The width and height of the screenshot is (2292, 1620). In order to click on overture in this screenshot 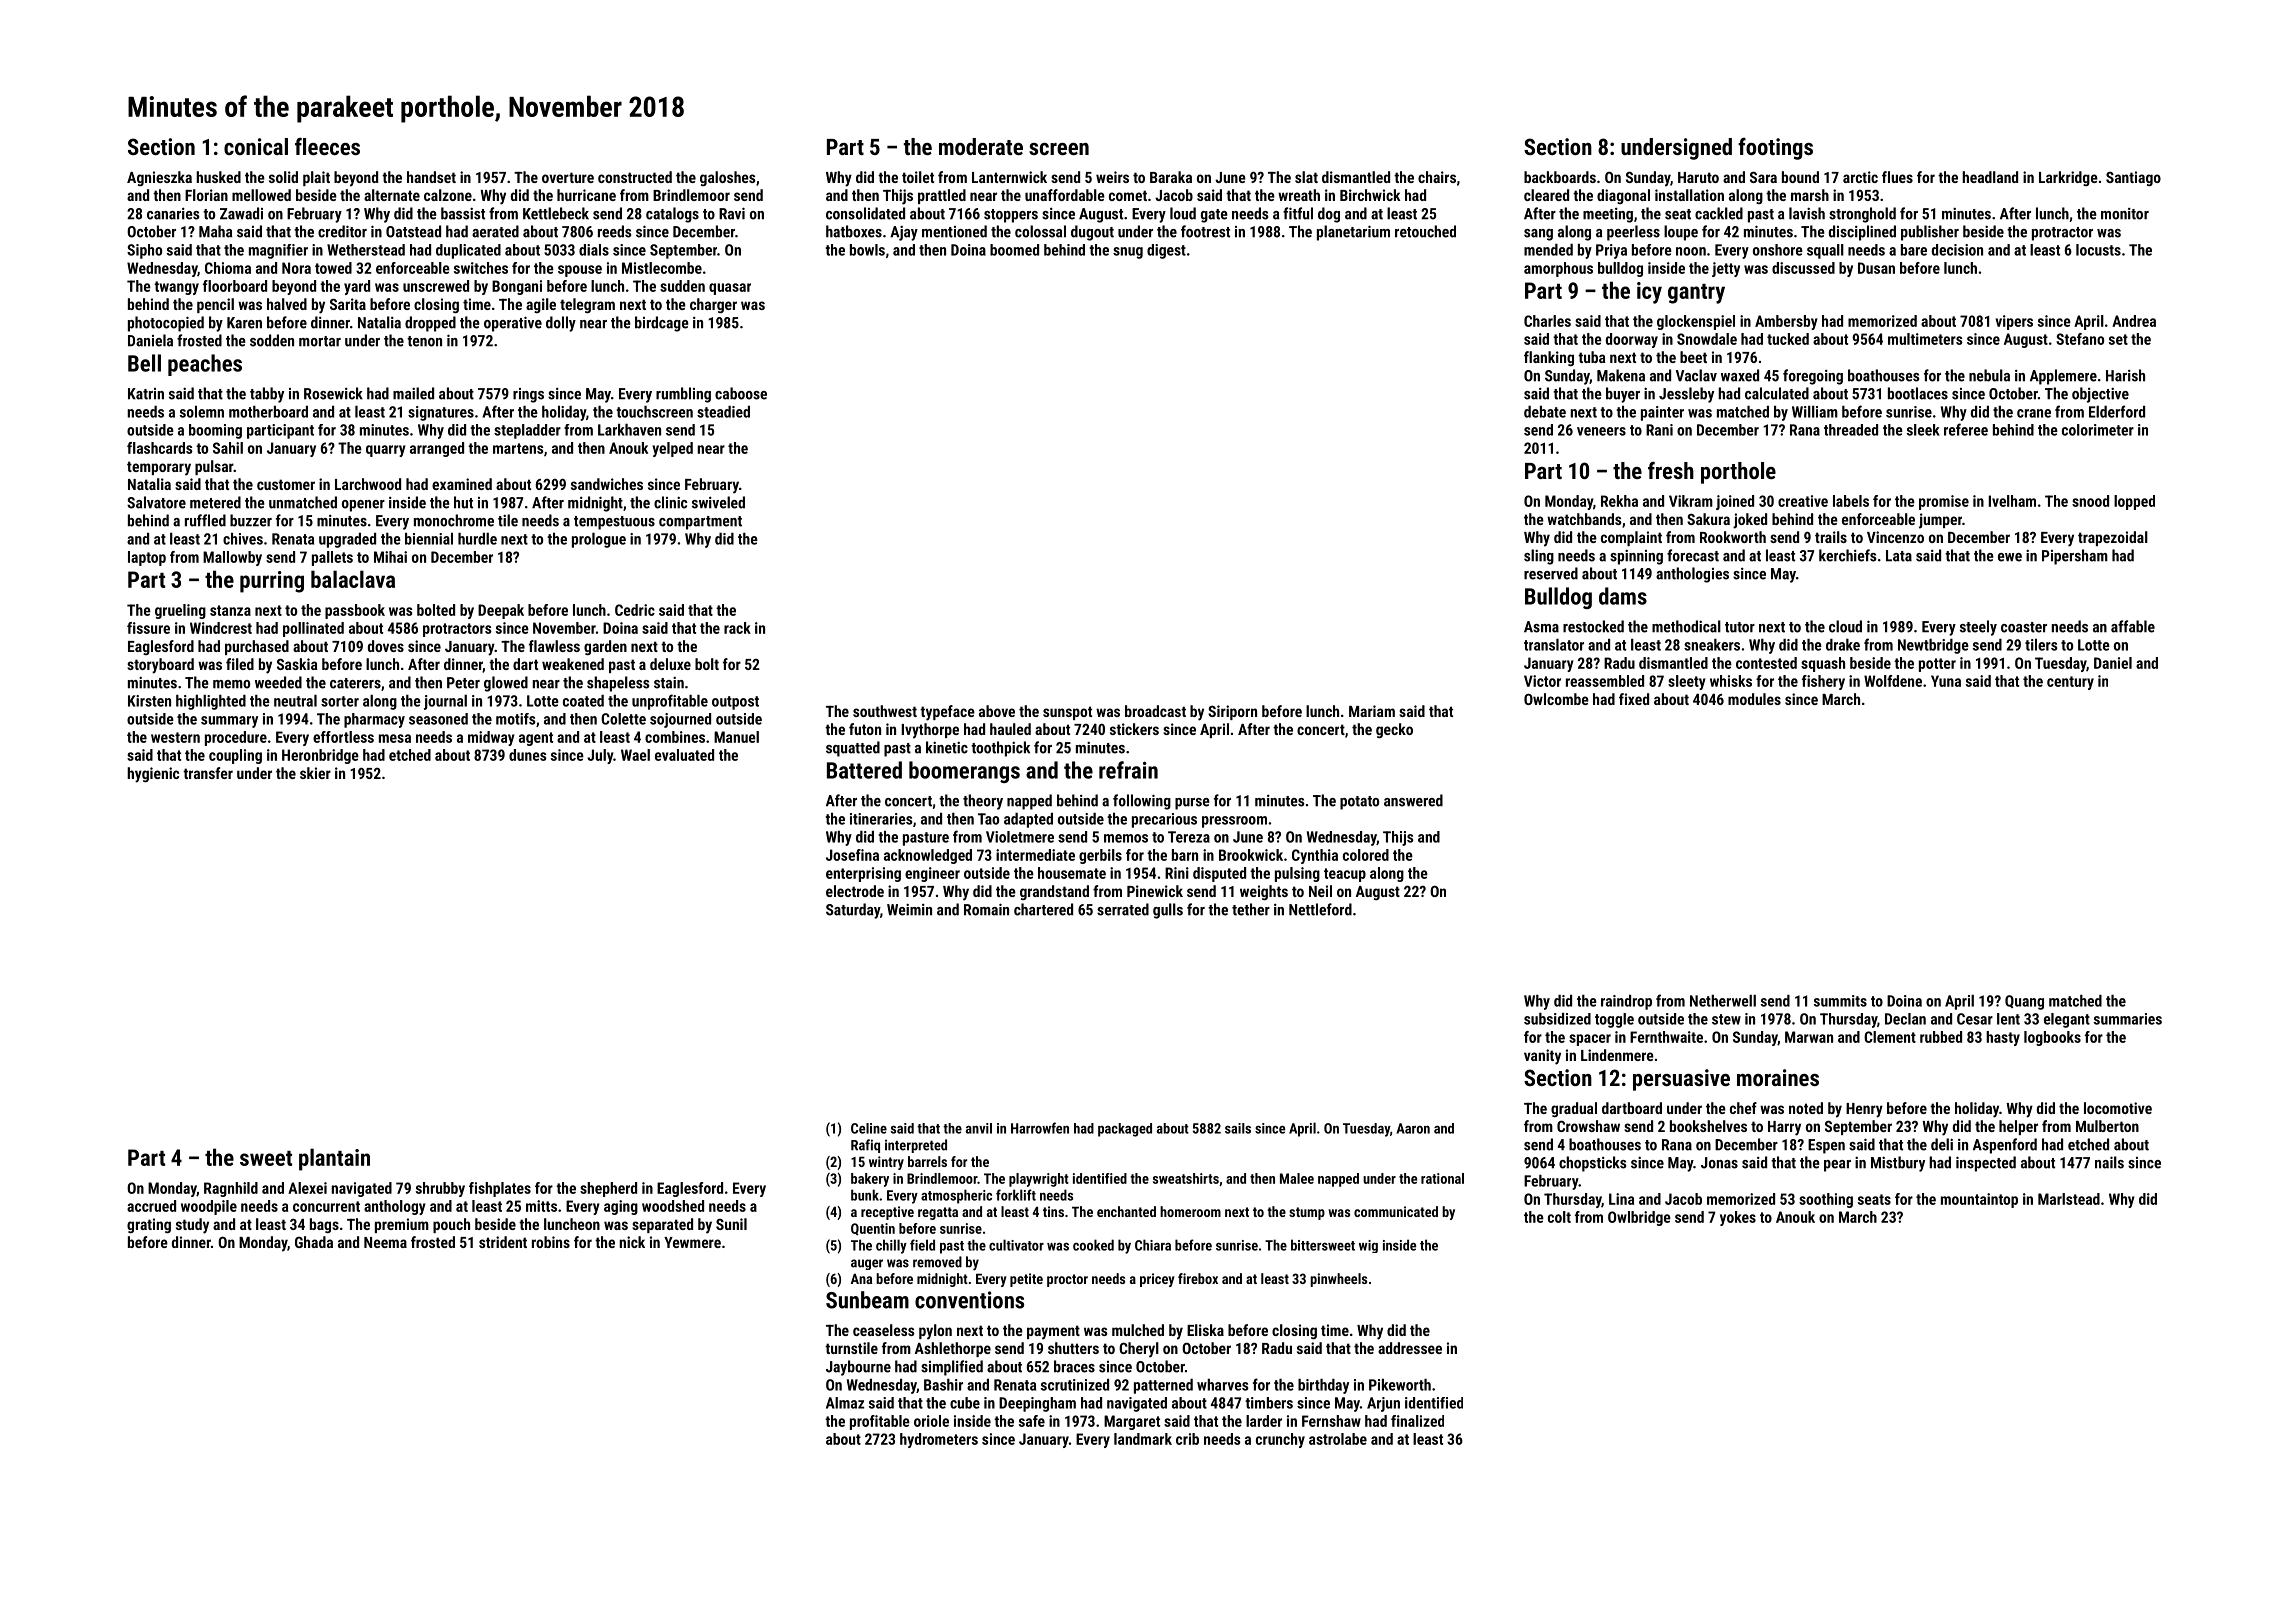, I will do `click(568, 177)`.
